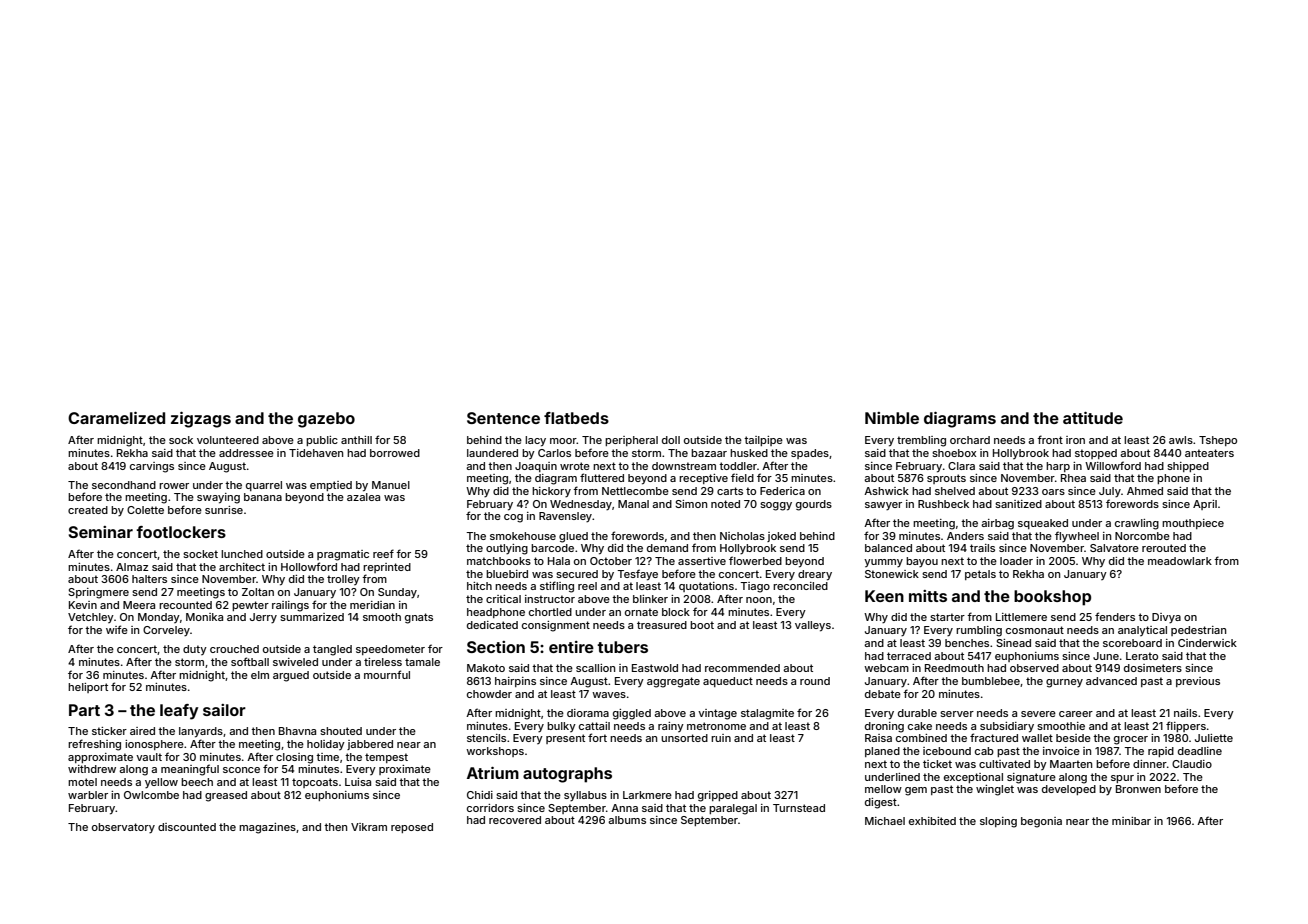 The width and height of the document is (1308, 924). I want to click on duty, so click(195, 650).
